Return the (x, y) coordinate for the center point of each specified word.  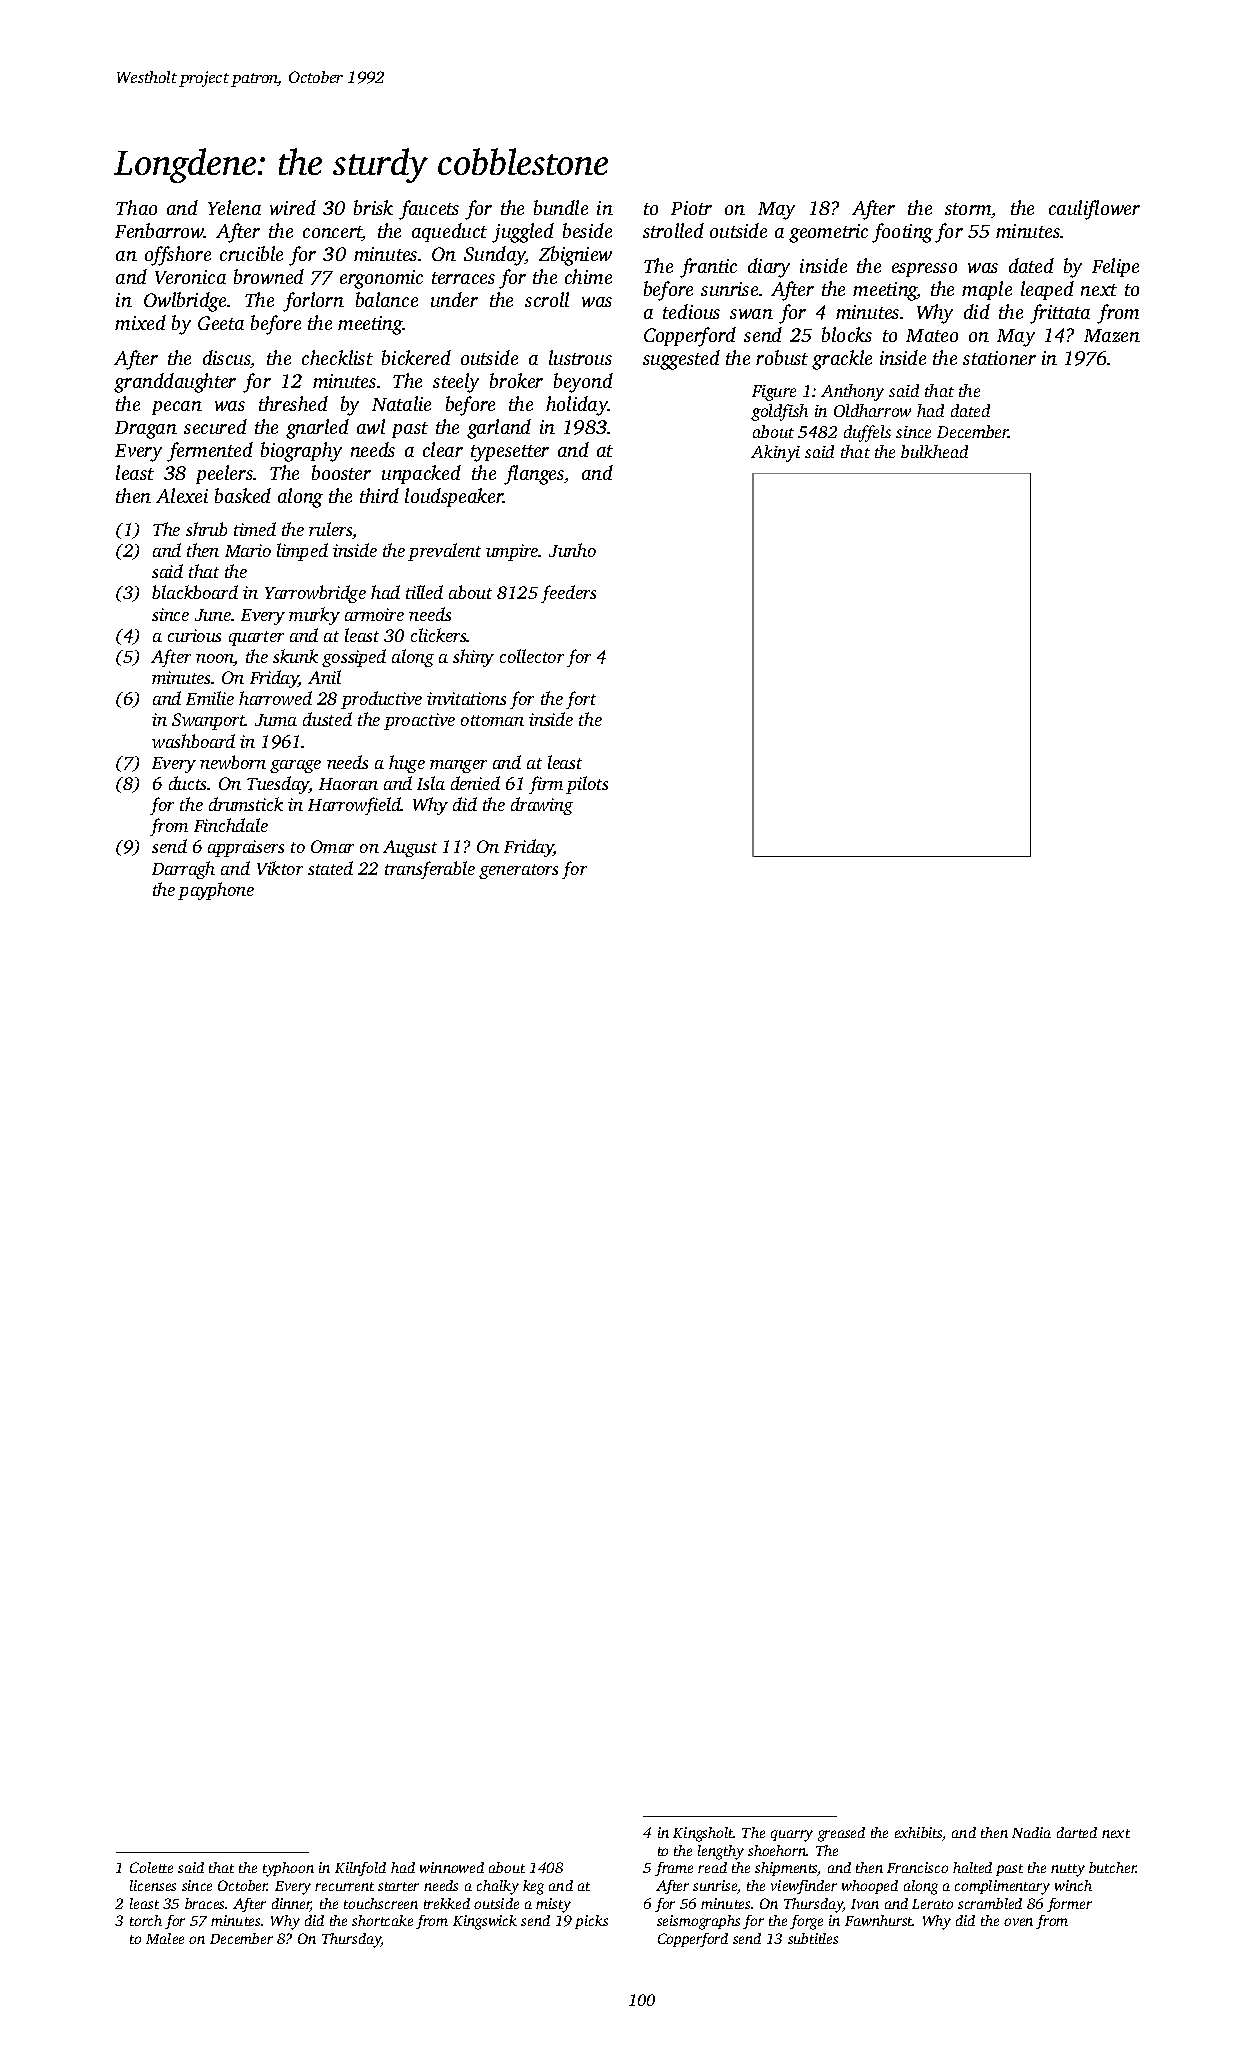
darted (1077, 1832)
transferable (430, 870)
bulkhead (934, 451)
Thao (136, 207)
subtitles (813, 1938)
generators (518, 871)
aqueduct (449, 232)
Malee (165, 1938)
